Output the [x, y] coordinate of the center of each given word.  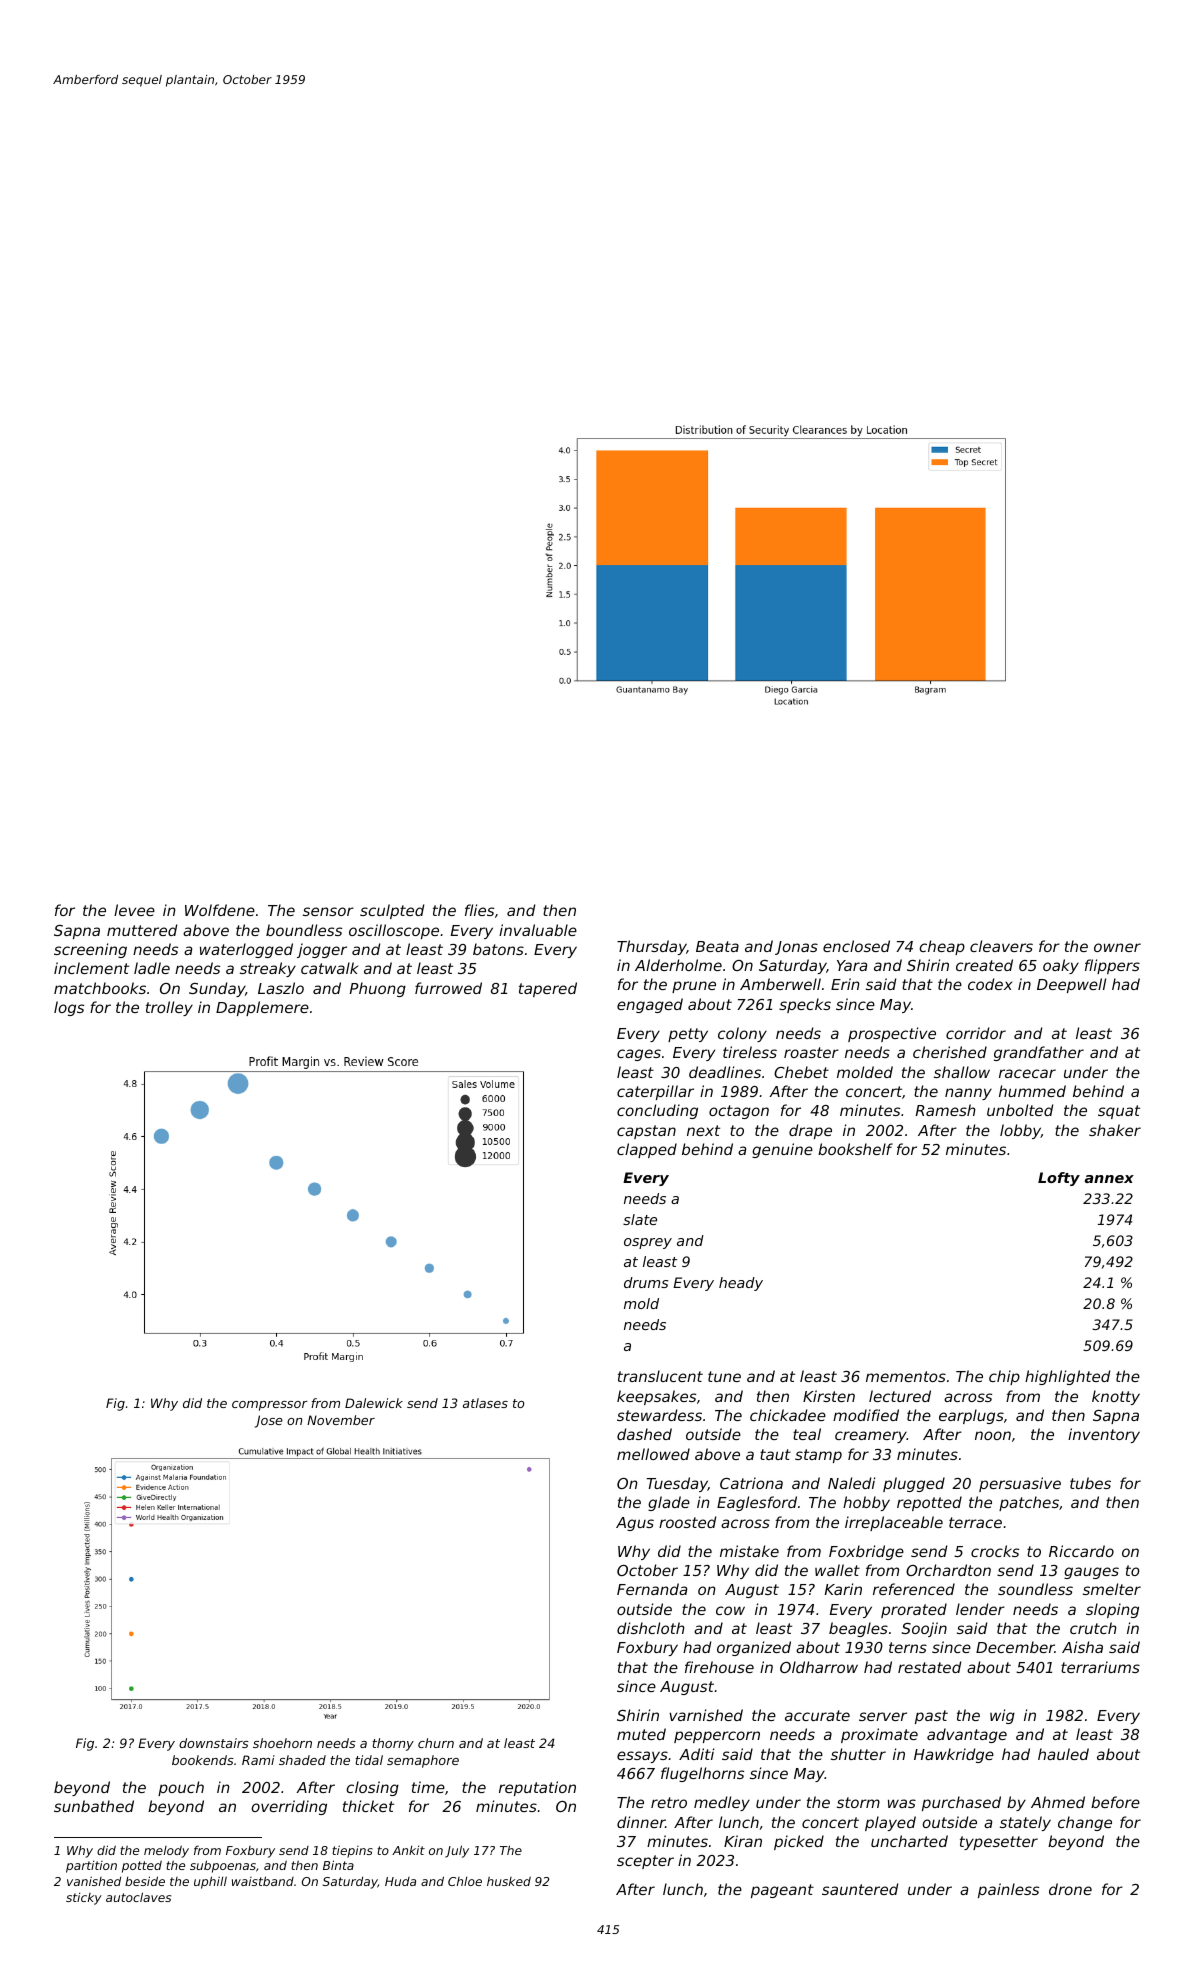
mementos [906, 1376]
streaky [268, 969]
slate [640, 1219]
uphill [210, 1882]
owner [1117, 947]
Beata [717, 946]
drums [646, 1282]
